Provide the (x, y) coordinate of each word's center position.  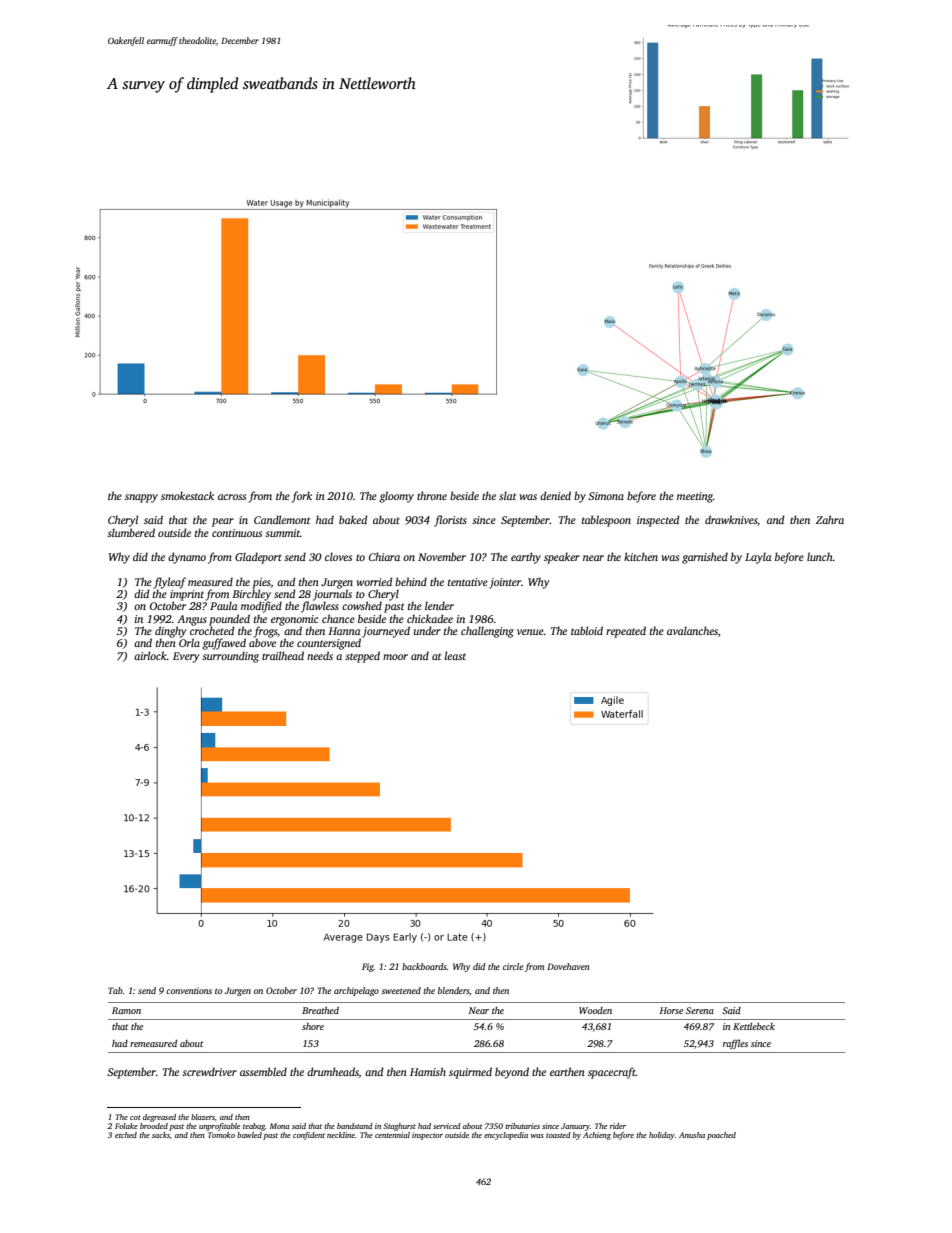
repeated (626, 632)
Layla (758, 558)
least (455, 655)
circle (513, 966)
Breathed (320, 1010)
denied (555, 495)
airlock (150, 655)
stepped (362, 657)
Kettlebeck (754, 1026)
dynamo (187, 558)
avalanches (692, 630)
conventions (189, 990)
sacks (161, 1135)
